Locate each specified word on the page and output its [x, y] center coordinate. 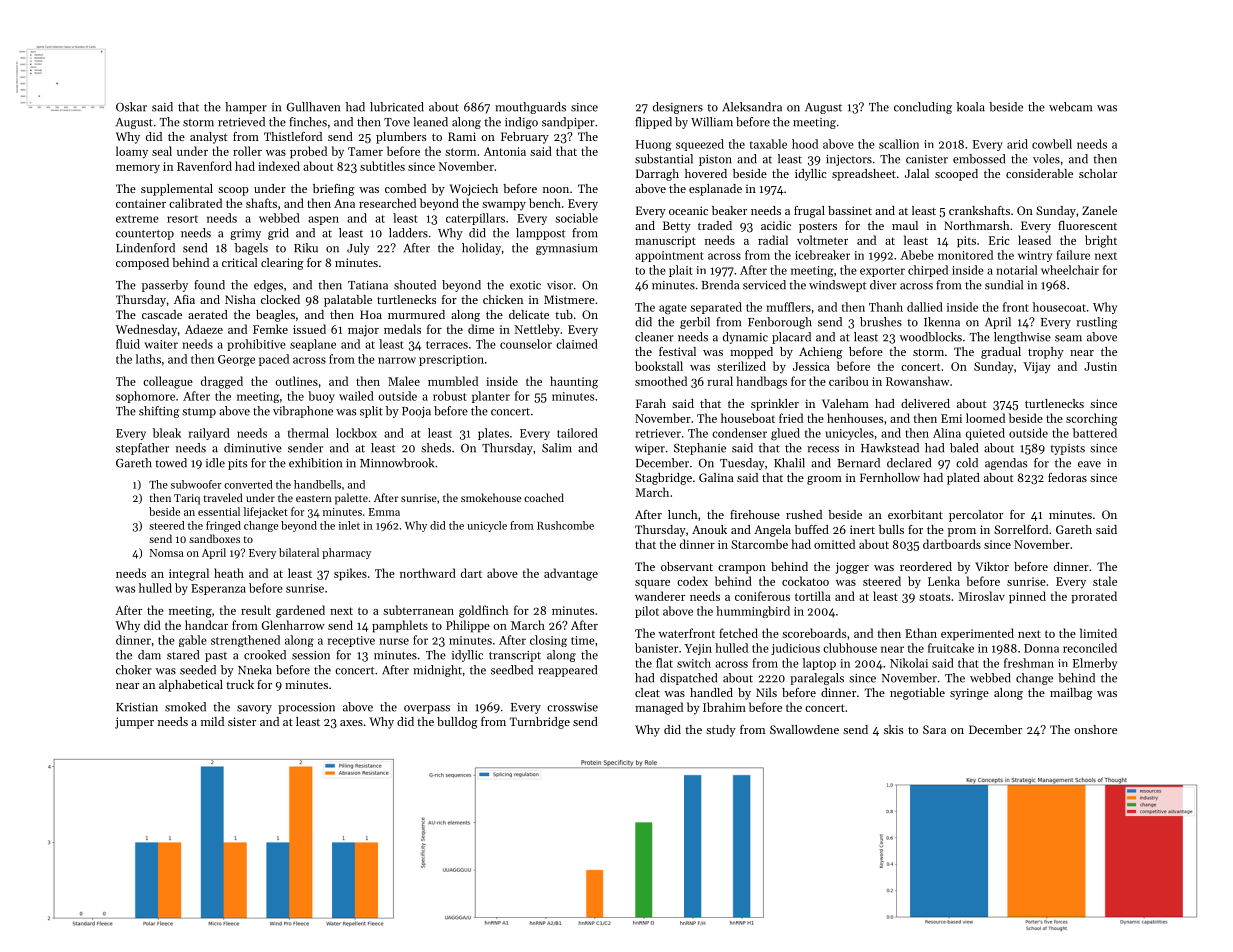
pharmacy [346, 553]
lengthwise [1022, 338]
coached [544, 497]
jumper [134, 723]
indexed [279, 166]
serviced [764, 285]
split [371, 412]
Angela [772, 531]
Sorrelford [1021, 529]
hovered [706, 173]
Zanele [1099, 210]
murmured [416, 314]
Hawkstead [890, 448]
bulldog [457, 723]
